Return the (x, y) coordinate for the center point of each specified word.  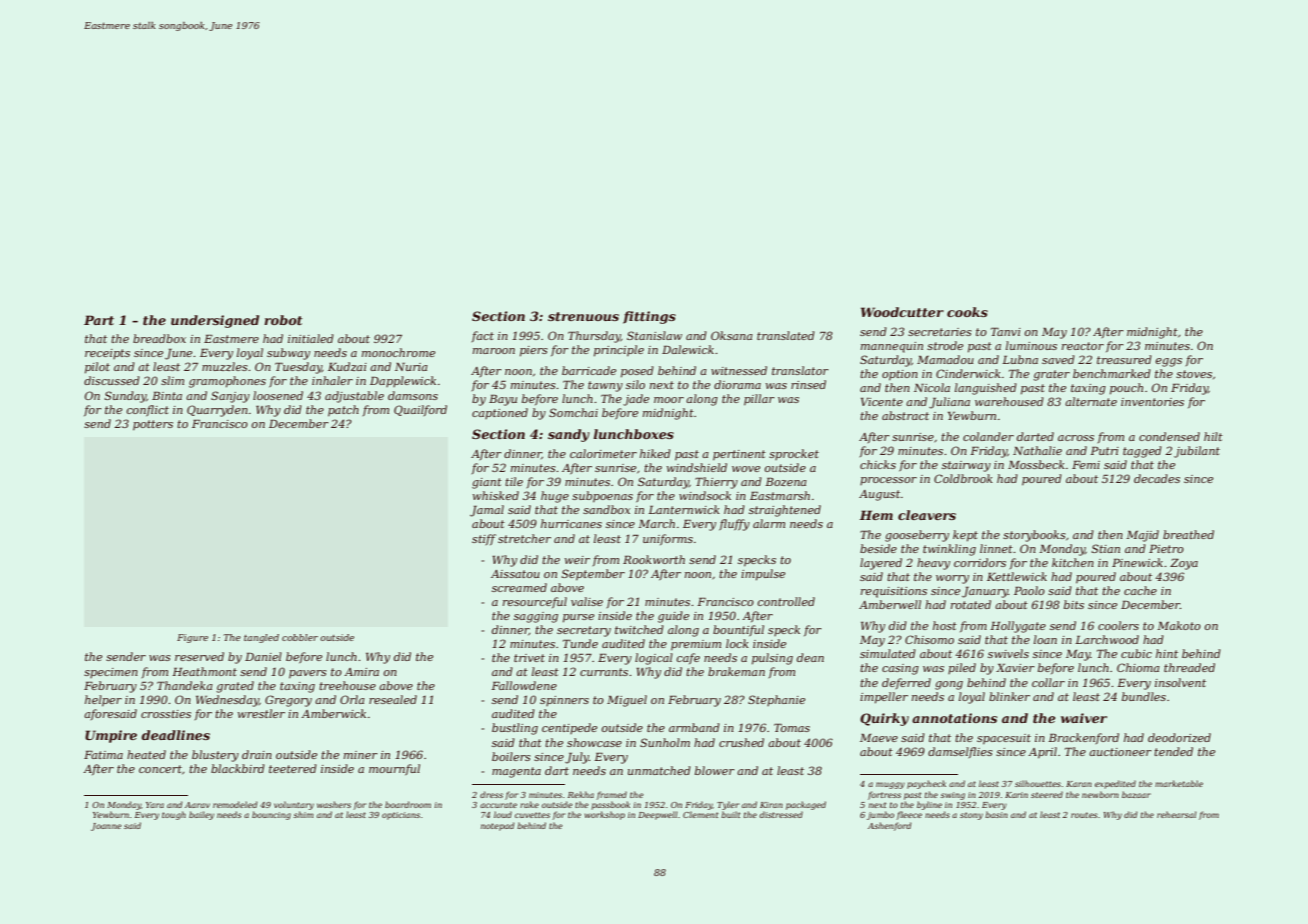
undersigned (215, 321)
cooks (967, 312)
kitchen (1073, 562)
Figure (192, 638)
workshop (605, 815)
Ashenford (890, 826)
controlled (786, 601)
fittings (649, 317)
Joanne (106, 827)
